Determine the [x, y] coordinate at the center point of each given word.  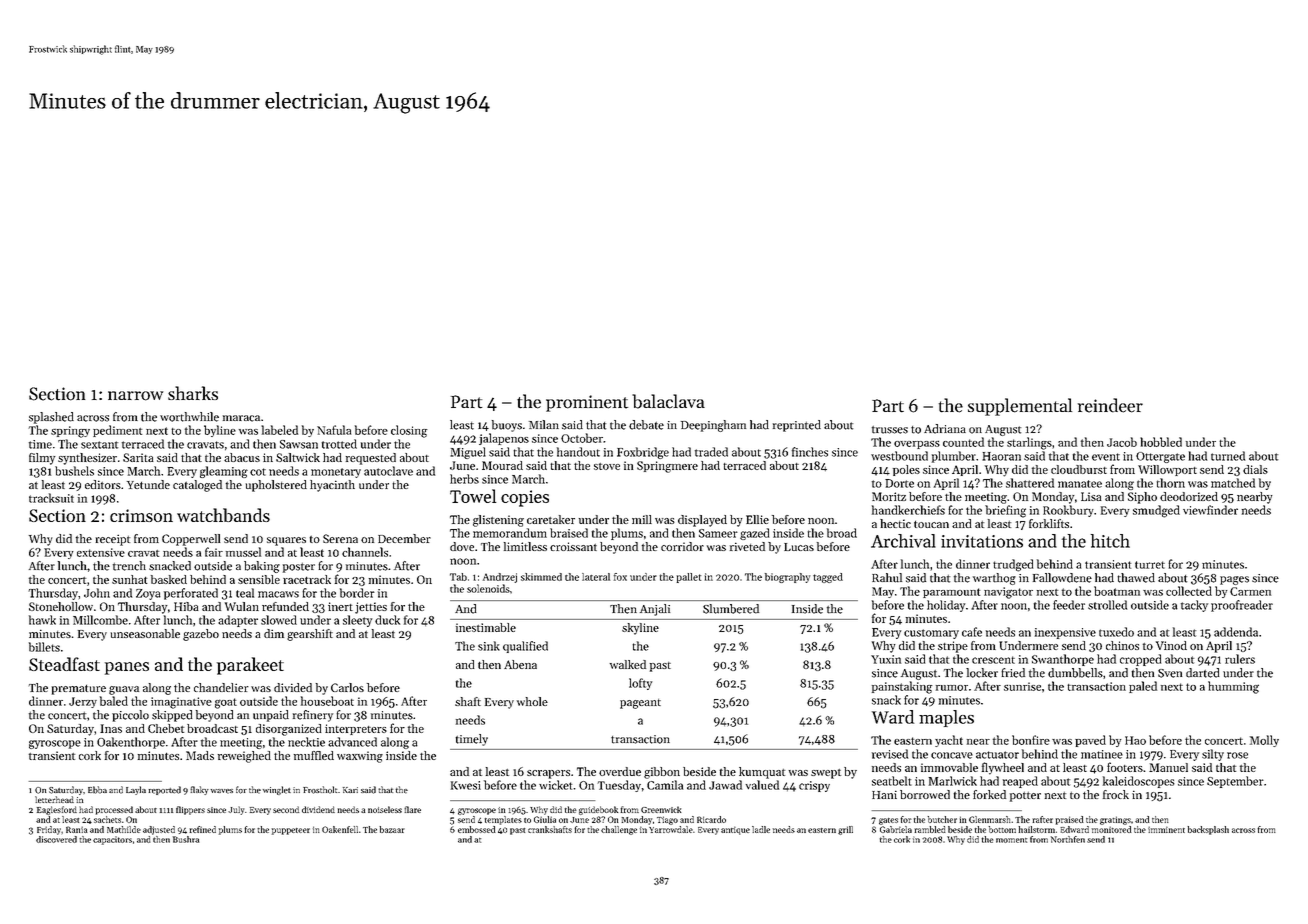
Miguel [468, 453]
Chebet [166, 728]
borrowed [925, 794]
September [1235, 782]
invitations [982, 541]
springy [70, 432]
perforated [191, 594]
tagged [828, 578]
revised [890, 754]
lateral [596, 577]
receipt [113, 540]
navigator [1008, 593]
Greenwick [661, 809]
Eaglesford [57, 810]
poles [906, 470]
